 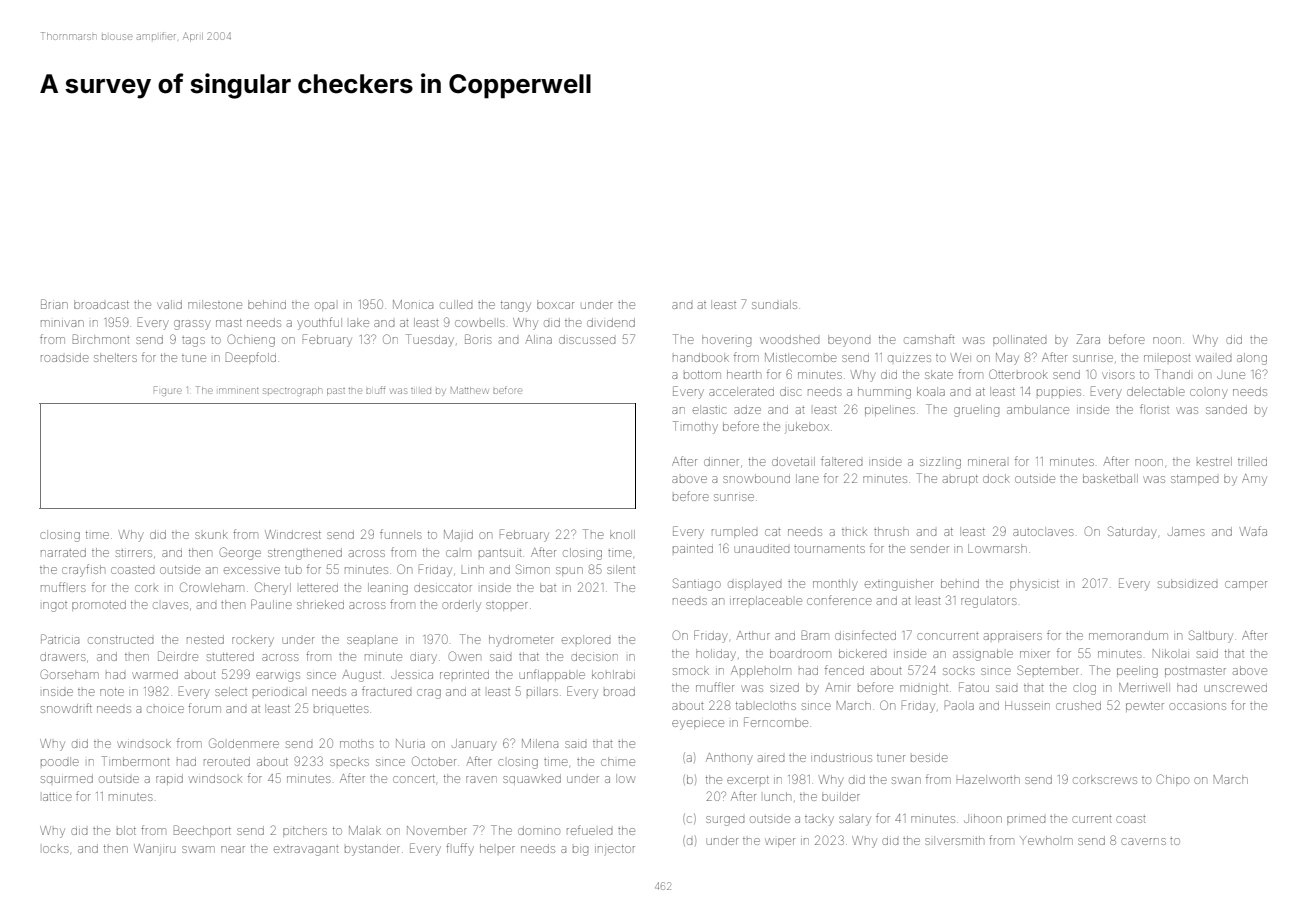 I want to click on Arthur, so click(x=753, y=635).
